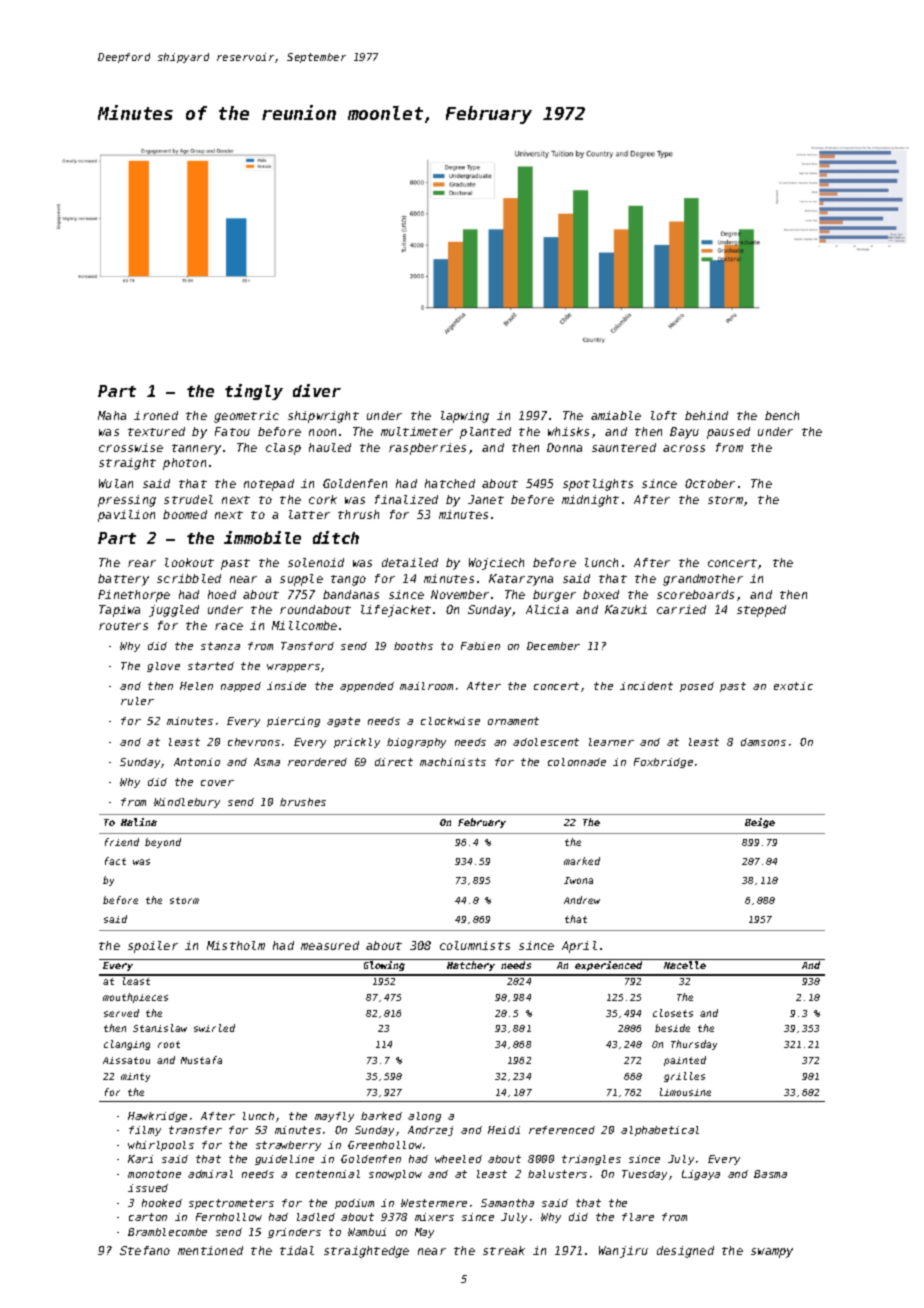 Image resolution: width=924 pixels, height=1308 pixels. What do you see at coordinates (793, 686) in the document?
I see `exotic` at bounding box center [793, 686].
